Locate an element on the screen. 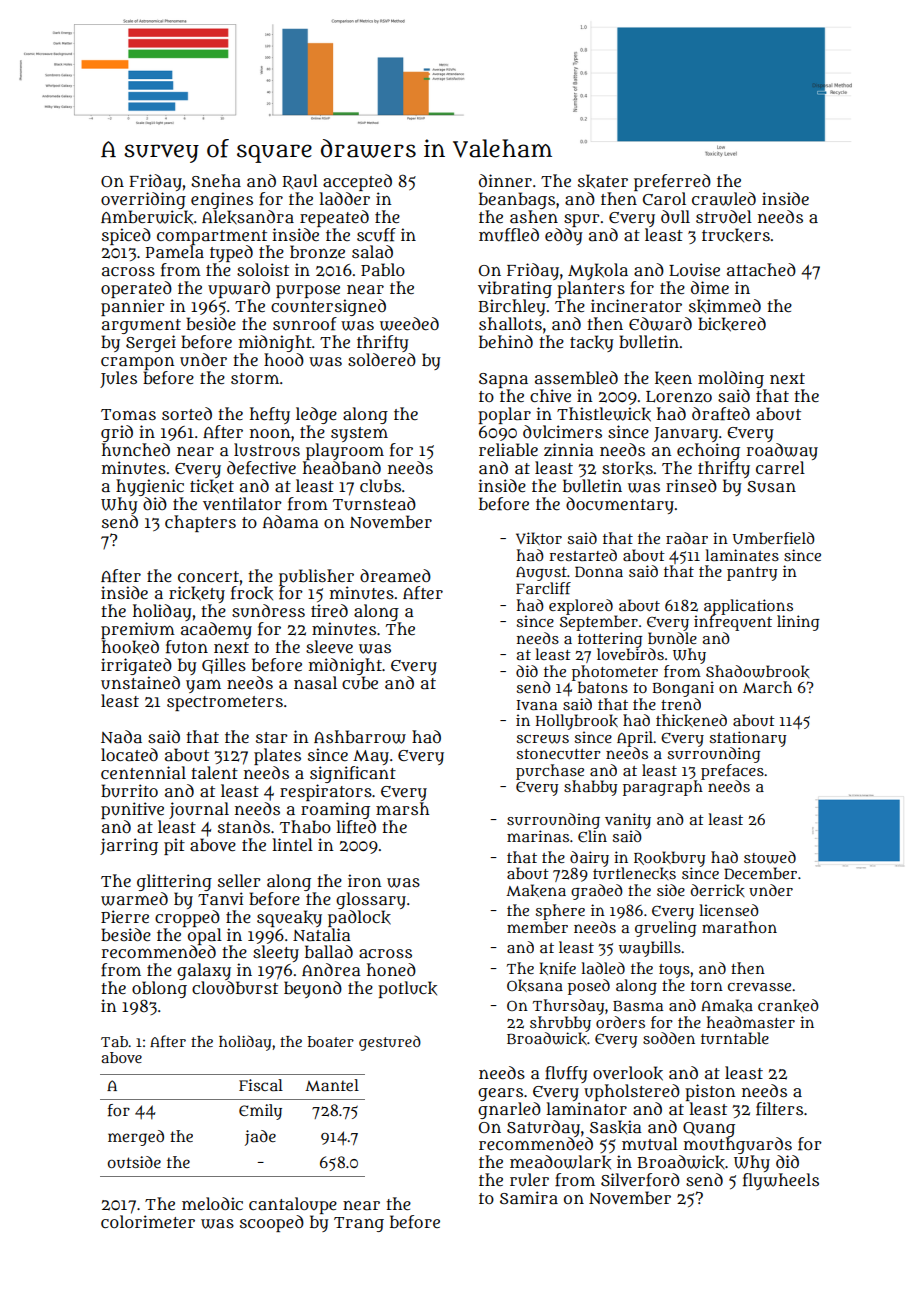 This screenshot has width=924, height=1314. Sneha is located at coordinates (216, 180).
